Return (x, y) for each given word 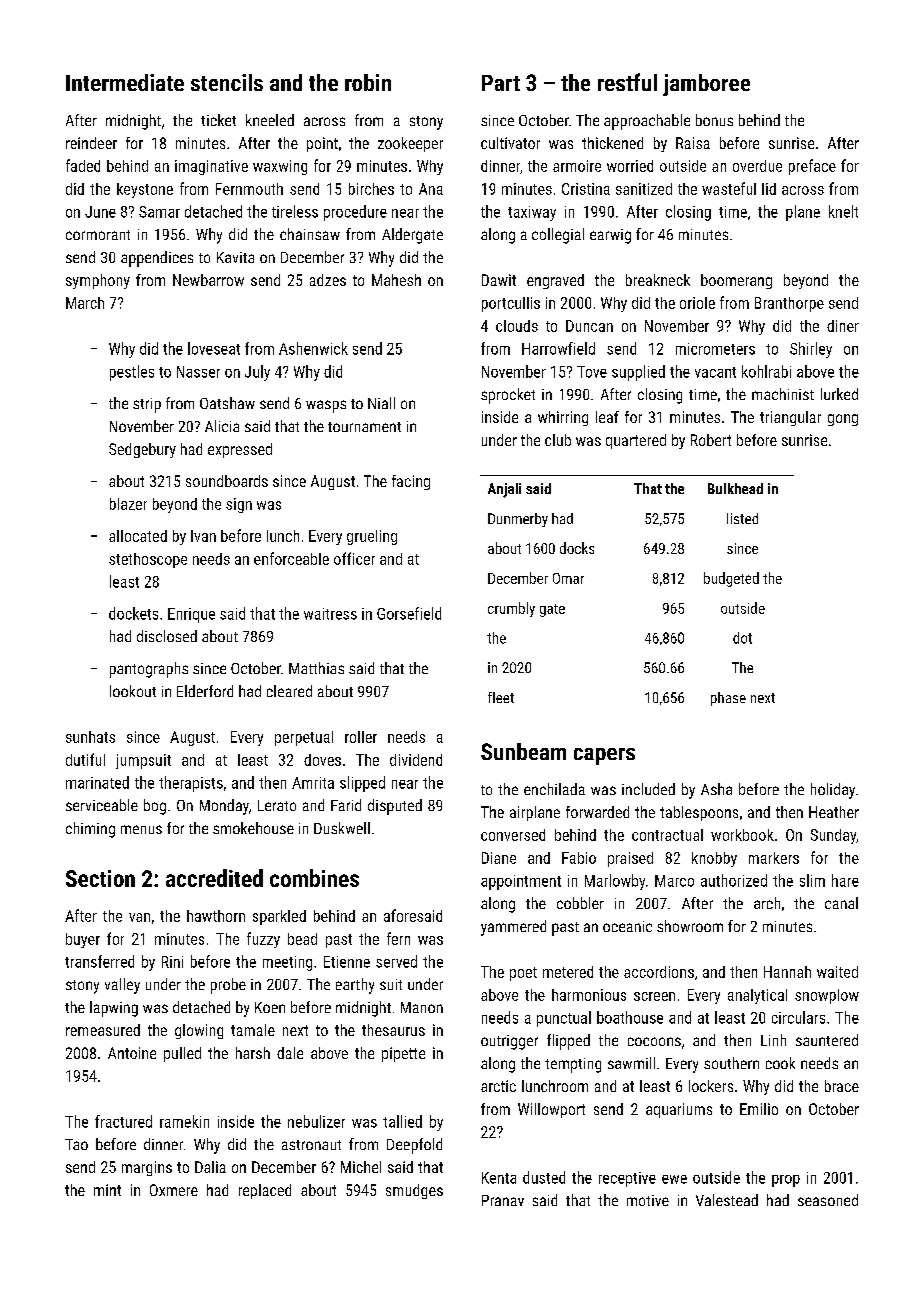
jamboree (706, 85)
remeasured (103, 1030)
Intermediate (125, 82)
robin (368, 82)
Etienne (347, 962)
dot (742, 638)
